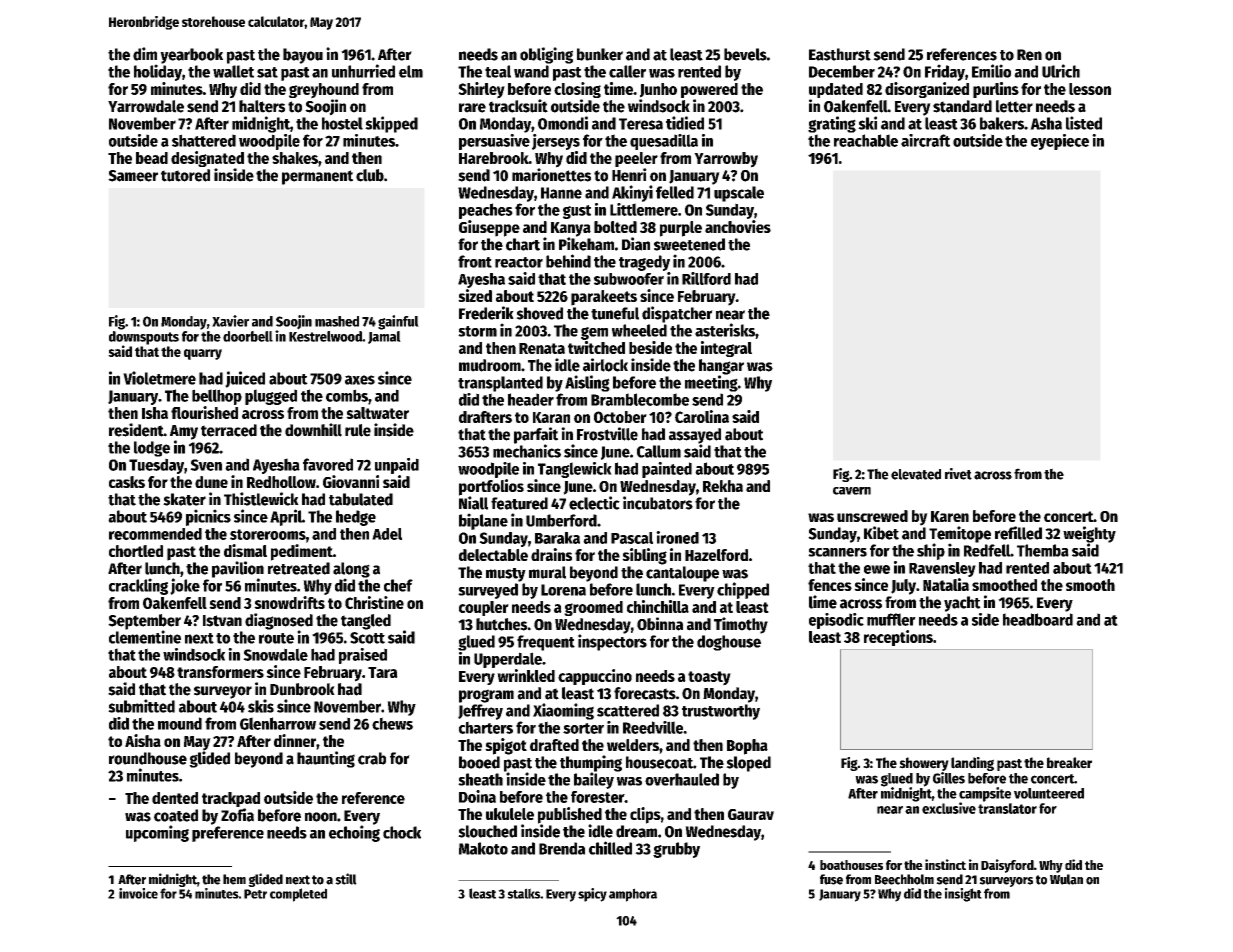  Describe the element at coordinates (367, 638) in the screenshot. I see `Scott` at that location.
